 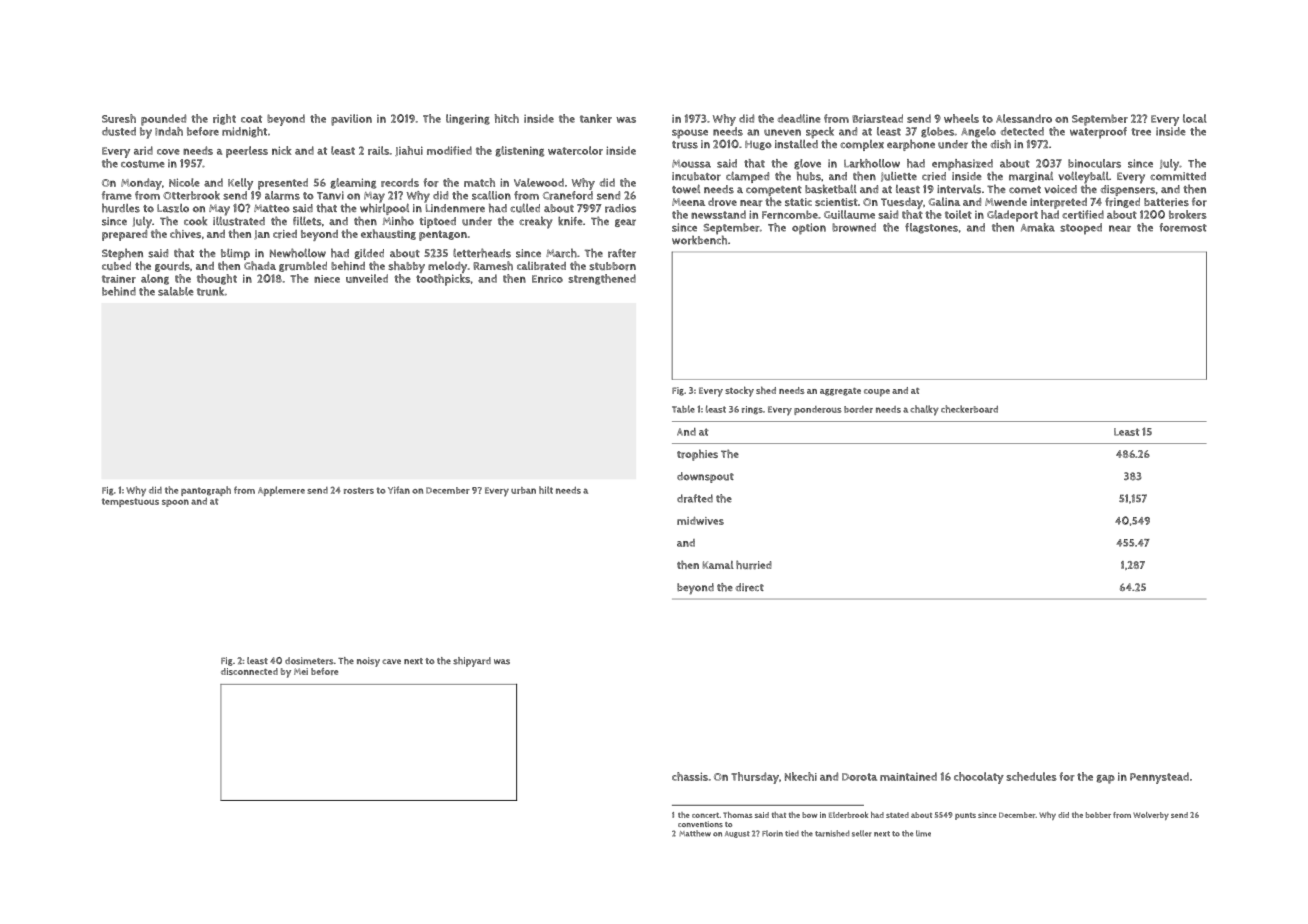 What do you see at coordinates (1001, 144) in the image?
I see `dish` at bounding box center [1001, 144].
